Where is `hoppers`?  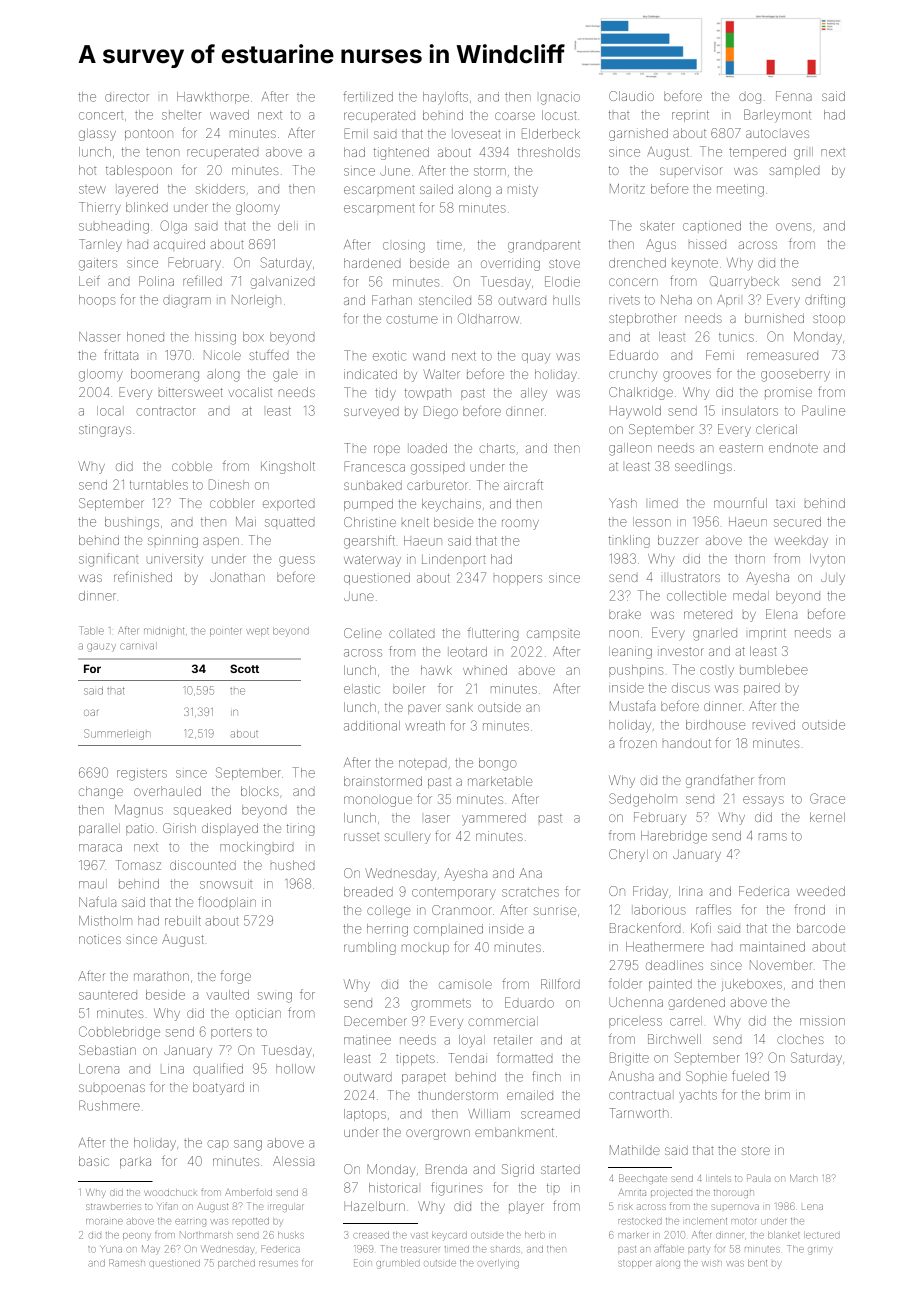
hoppers is located at coordinates (518, 580).
